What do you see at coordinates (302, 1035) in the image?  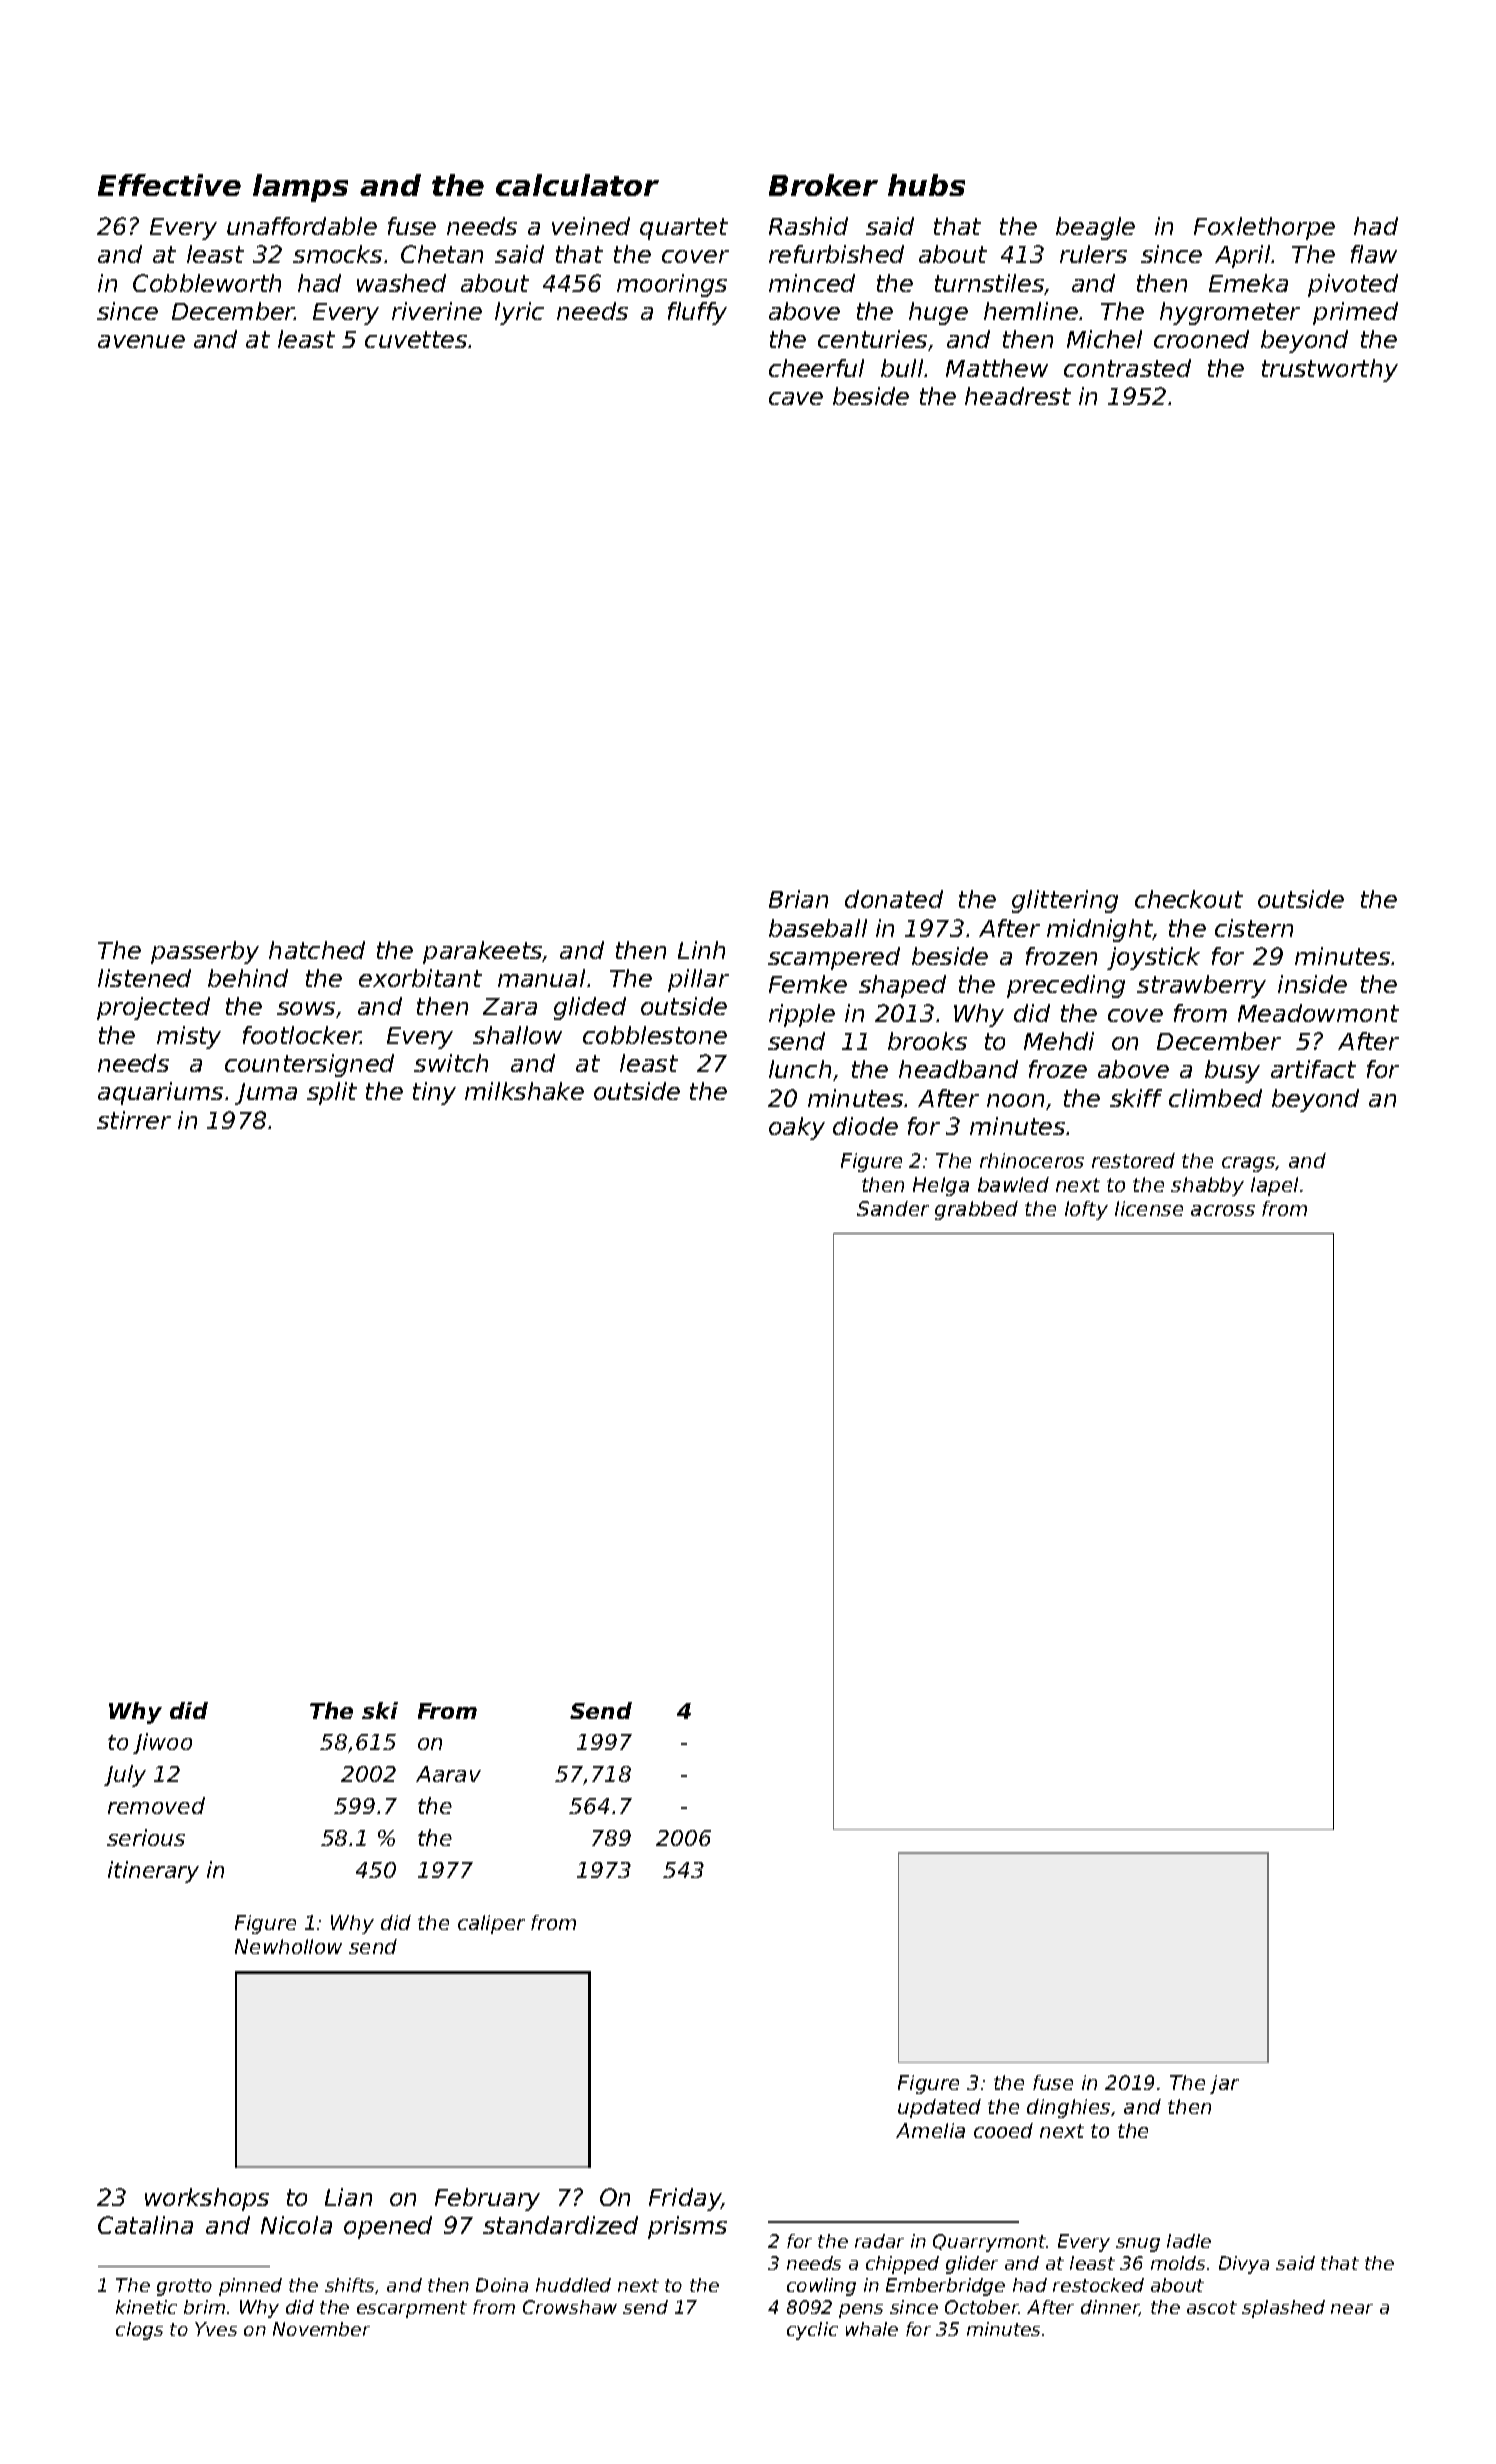 I see `footlocker` at bounding box center [302, 1035].
